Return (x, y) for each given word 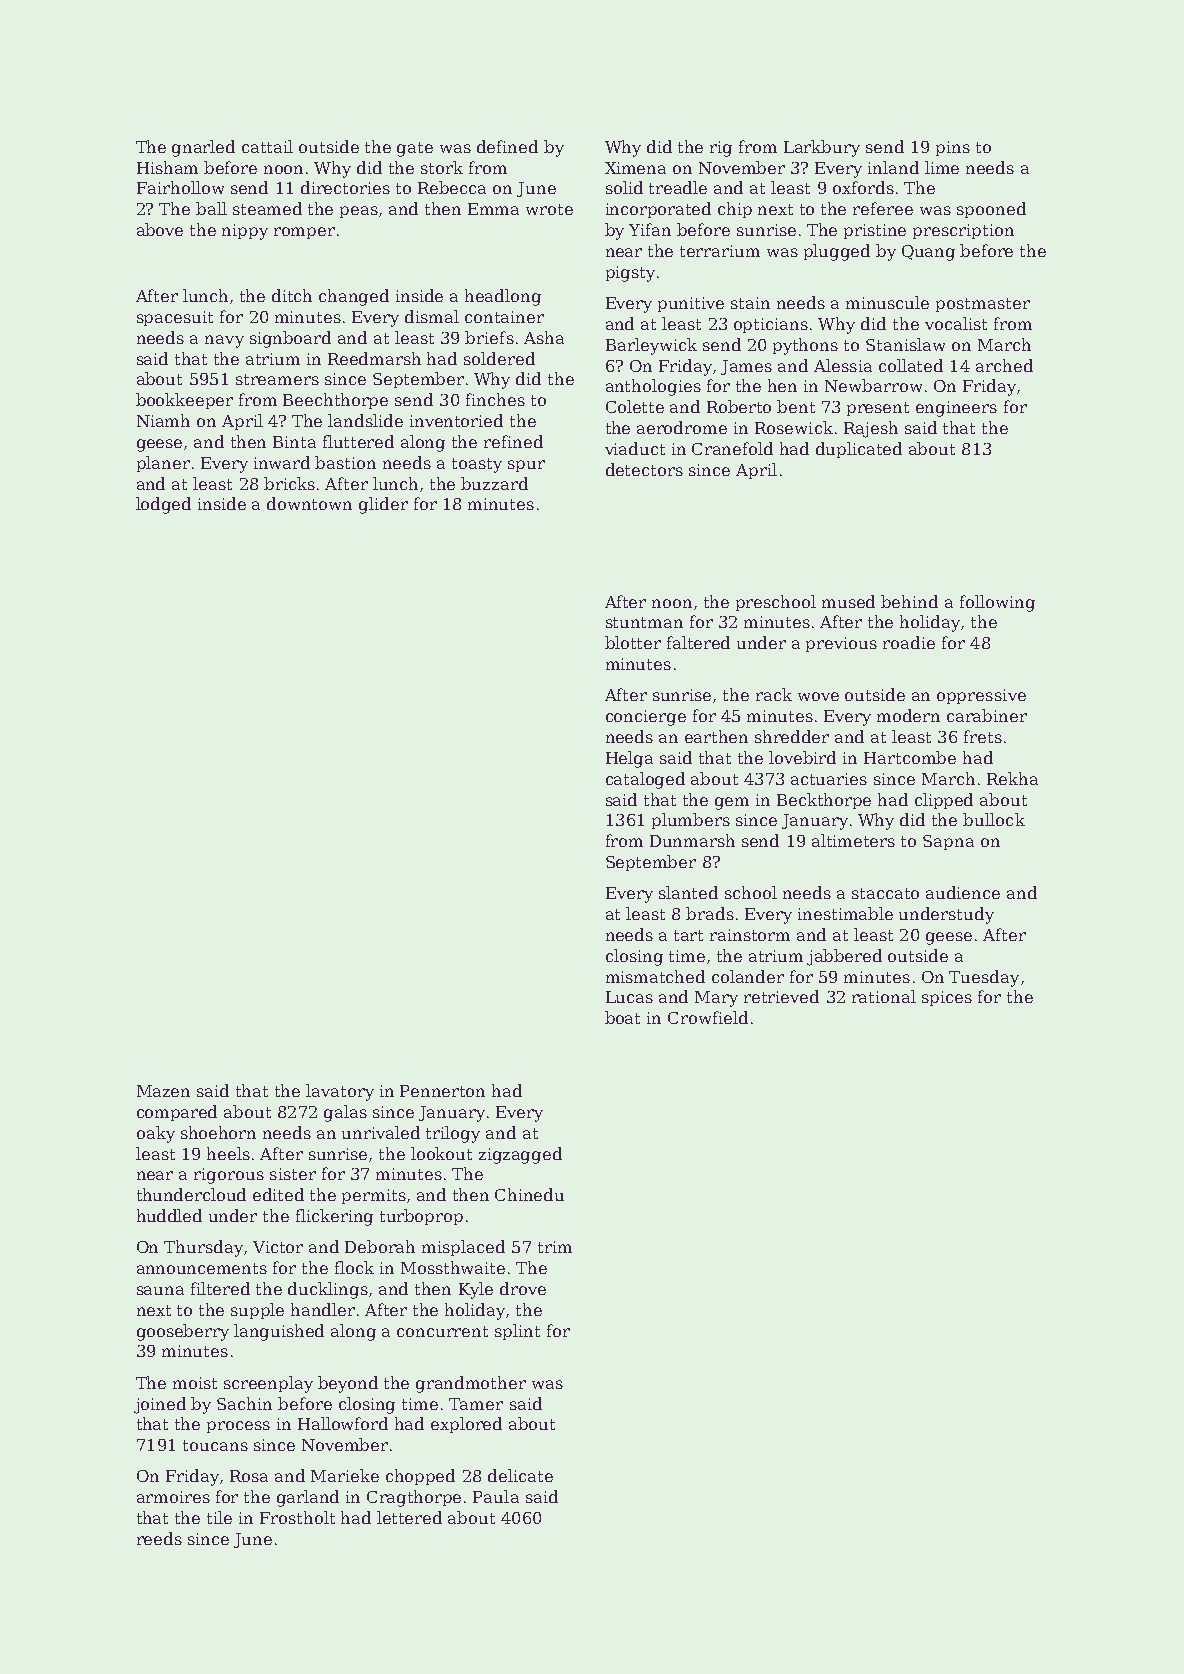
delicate (520, 1475)
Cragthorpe (414, 1498)
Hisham (167, 167)
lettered (409, 1517)
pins (953, 148)
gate (415, 149)
